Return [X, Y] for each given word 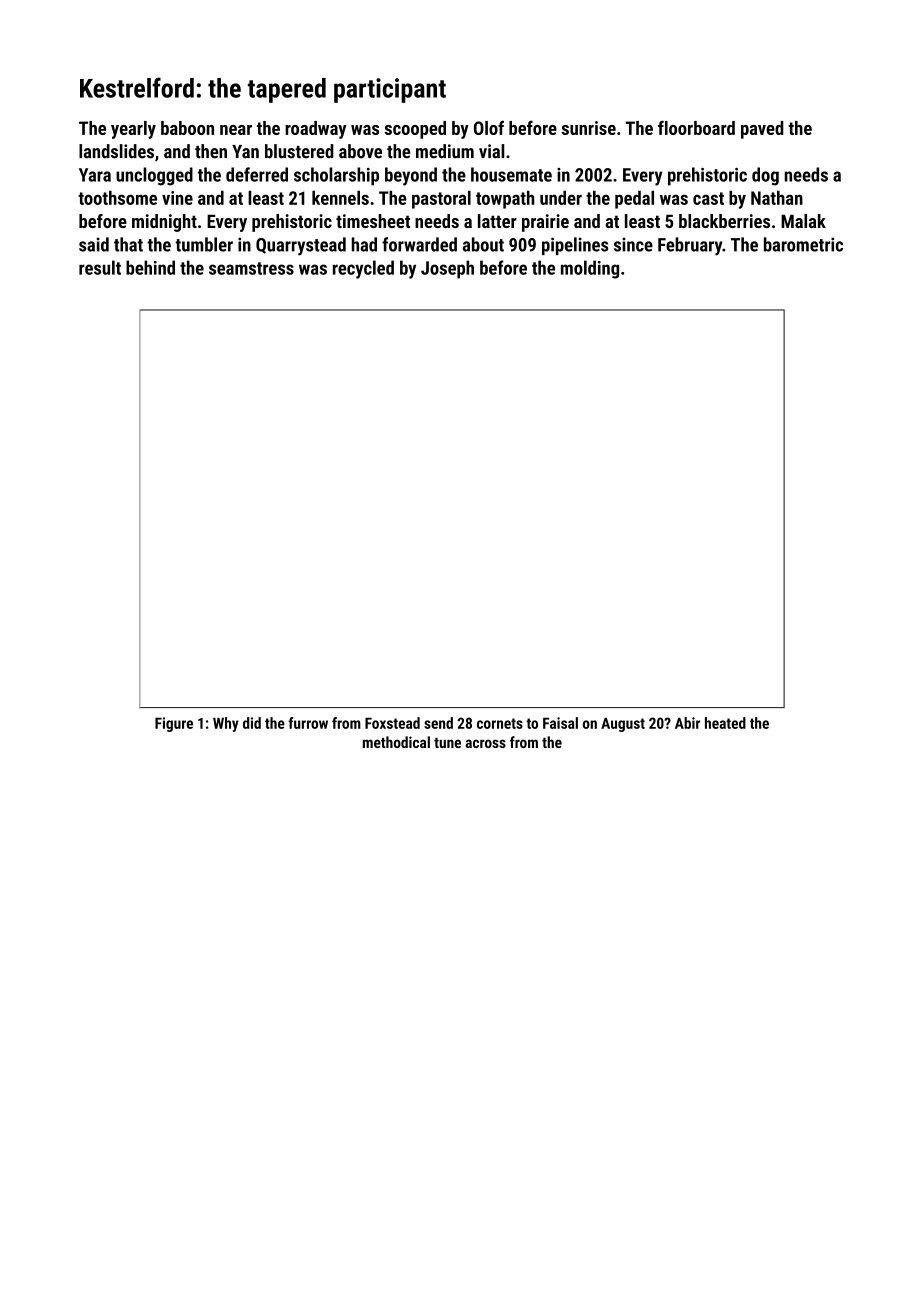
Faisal [560, 723]
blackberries [724, 221]
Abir [687, 723]
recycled [363, 269]
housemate [511, 174]
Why [226, 724]
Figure [174, 724]
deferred [257, 174]
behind [150, 267]
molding [590, 269]
